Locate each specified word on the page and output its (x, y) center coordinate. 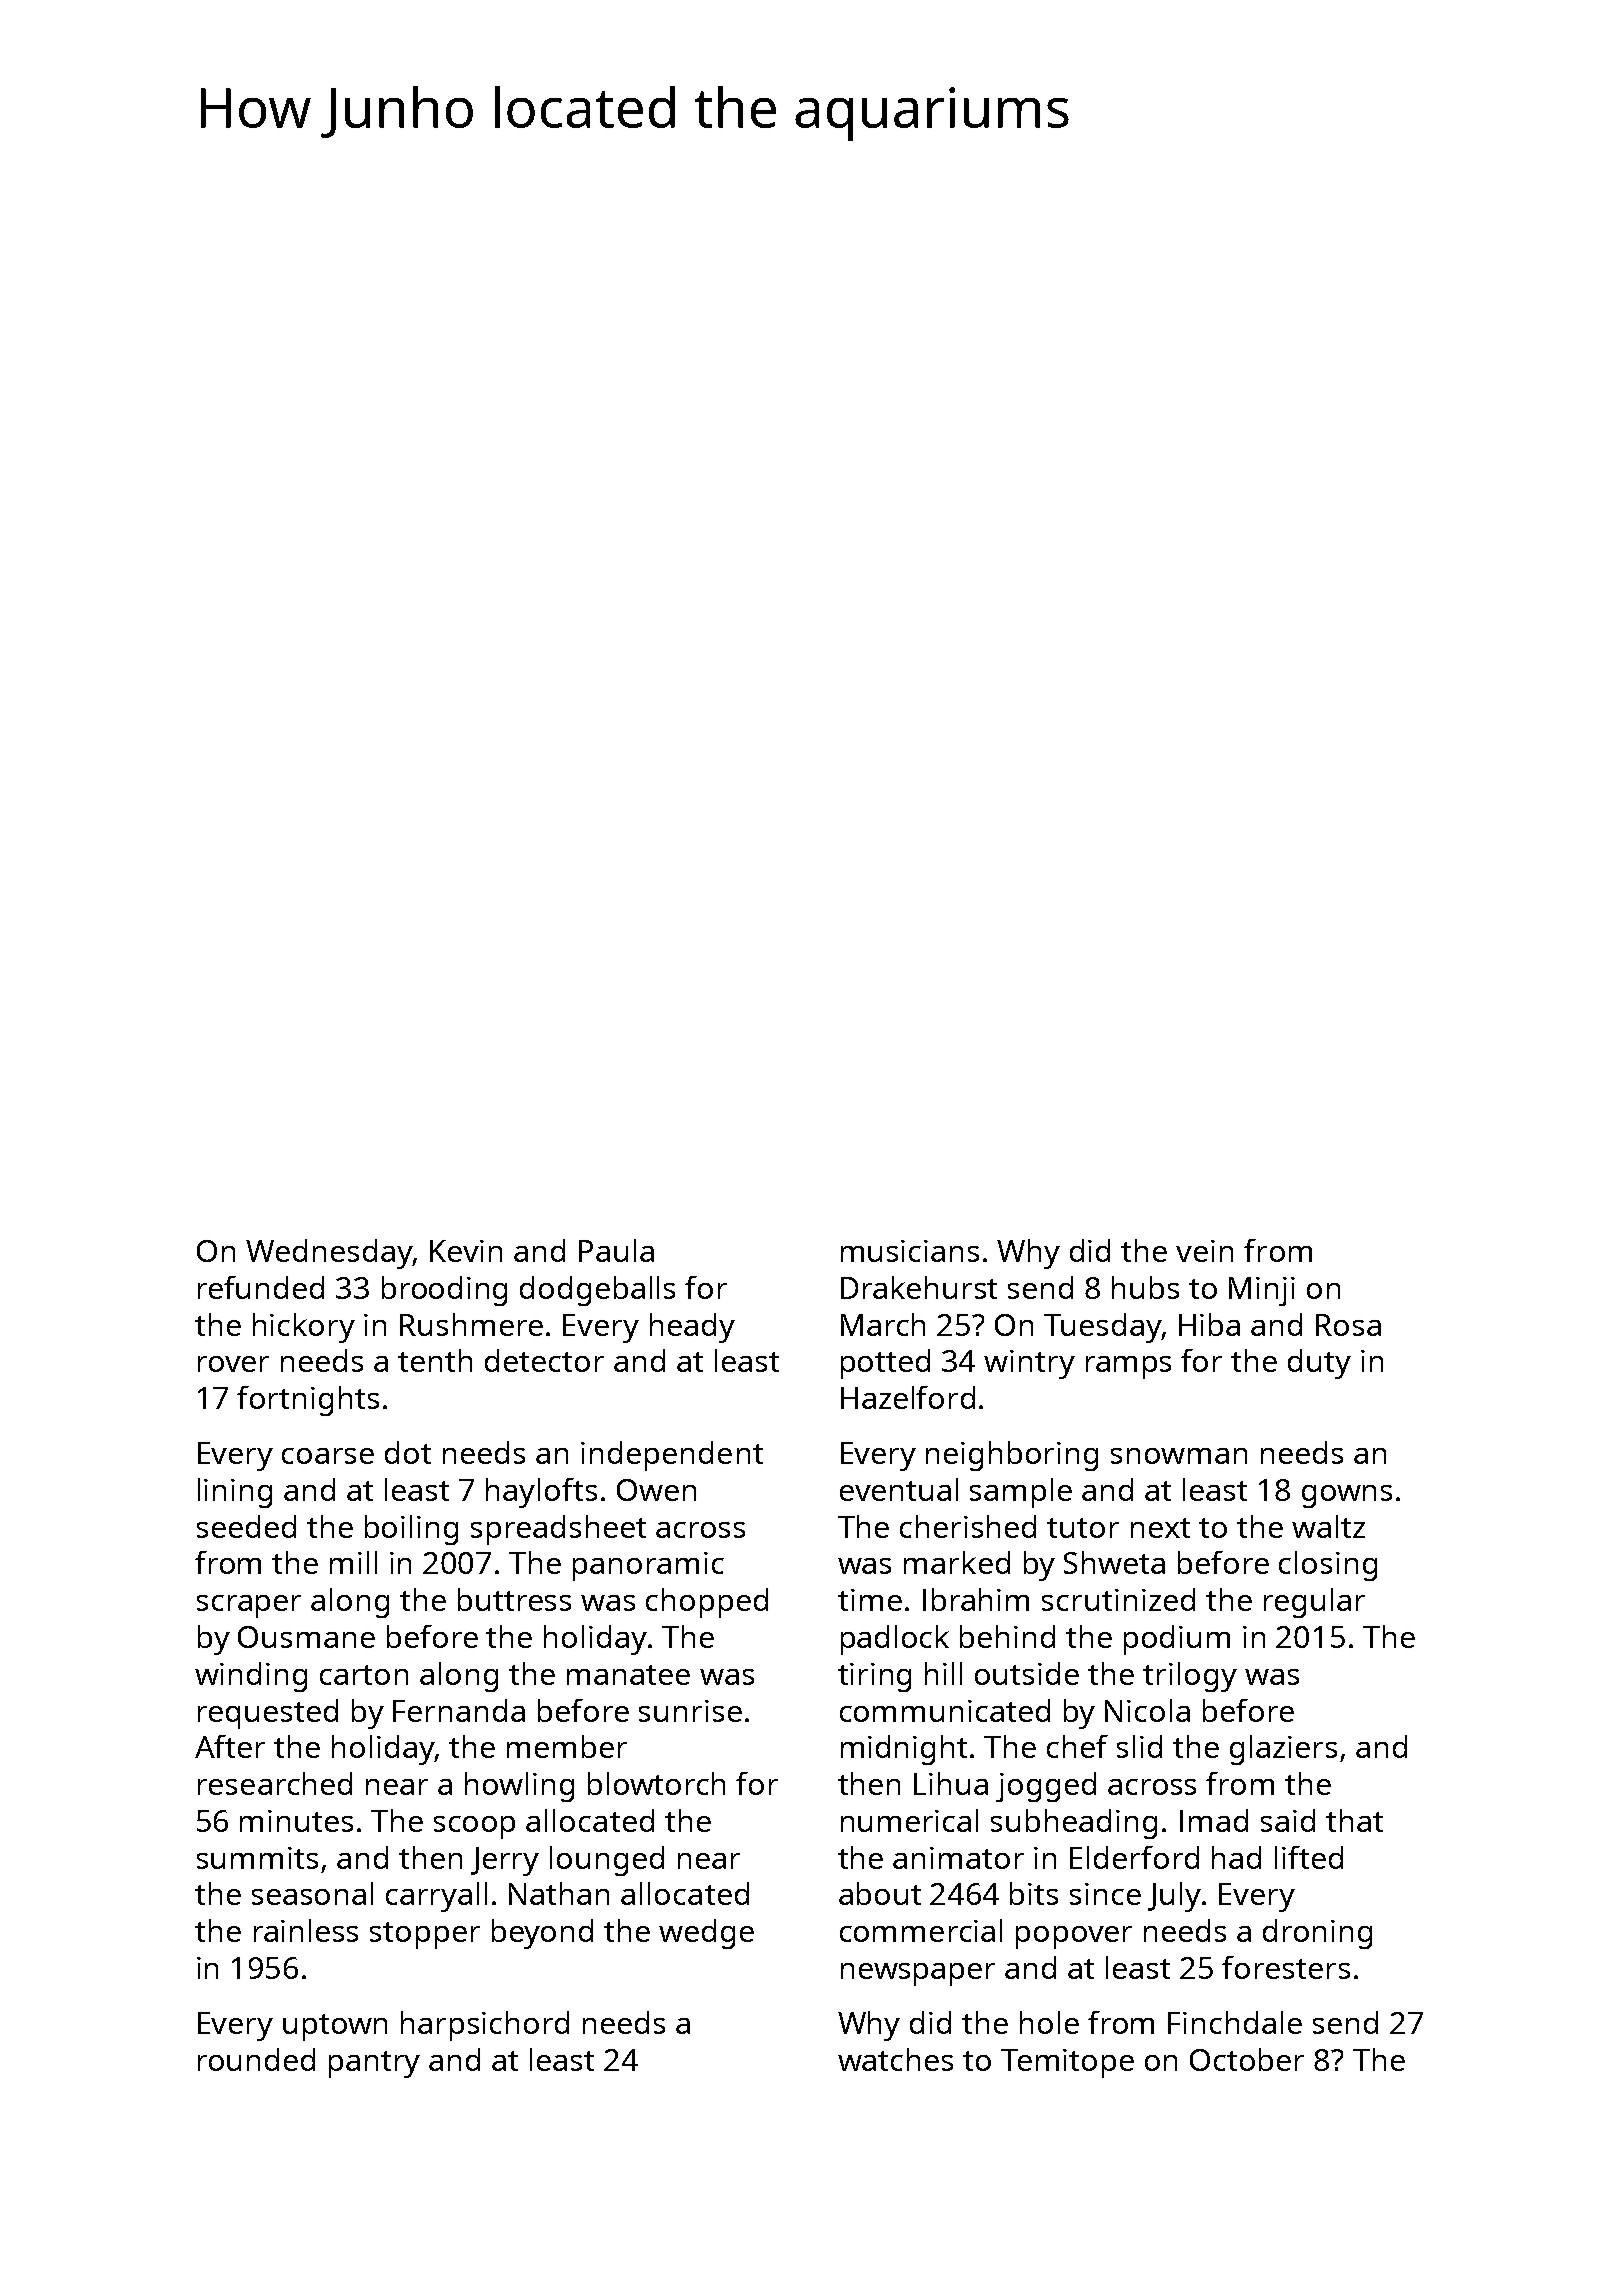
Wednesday (329, 1254)
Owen (656, 1490)
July (1174, 1897)
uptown (335, 2027)
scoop (474, 1827)
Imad (1214, 1820)
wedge (706, 1934)
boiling (411, 1530)
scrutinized (1118, 1599)
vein (1204, 1251)
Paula (616, 1250)
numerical (909, 1820)
